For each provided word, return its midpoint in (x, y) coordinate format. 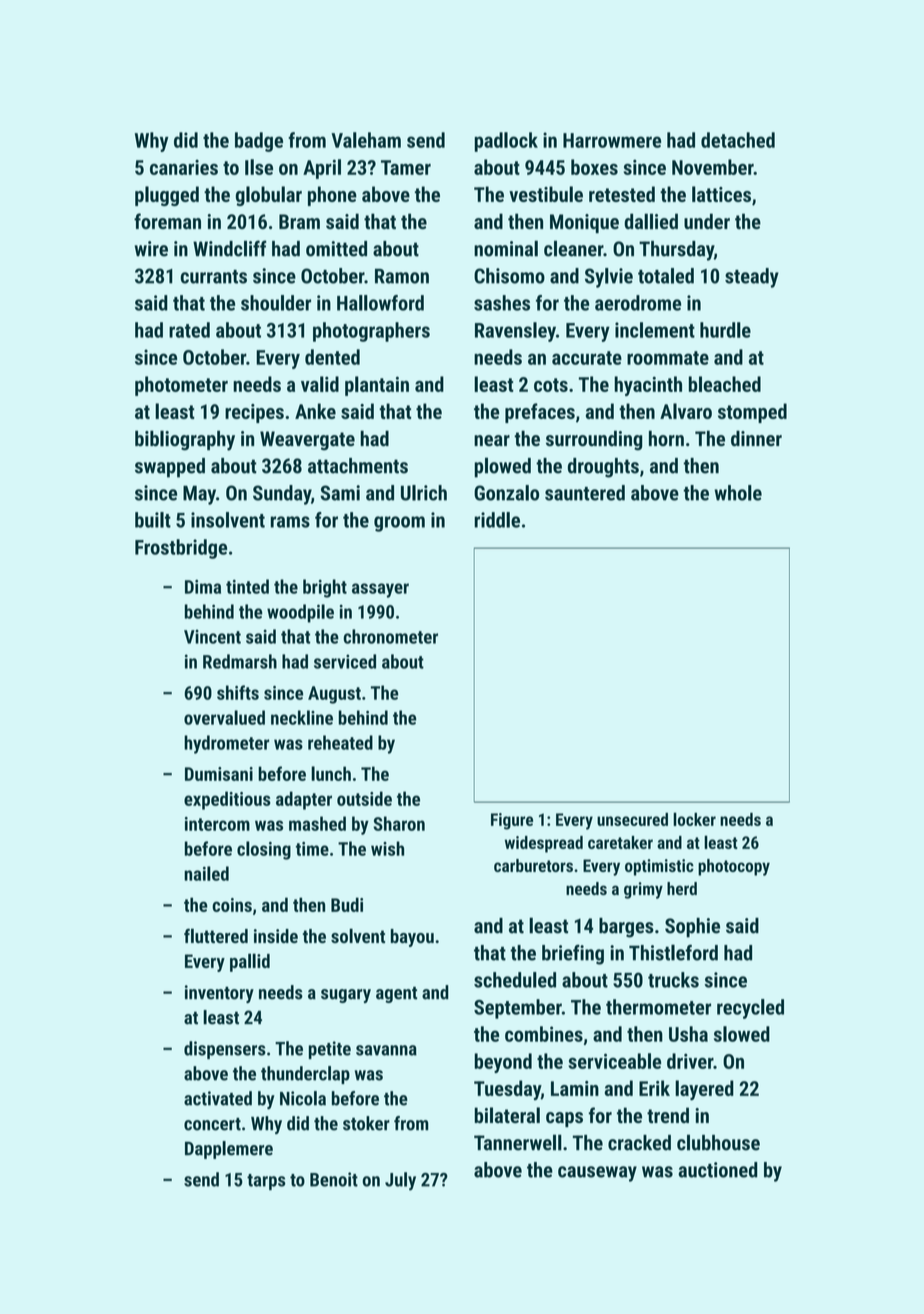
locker (694, 819)
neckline (302, 717)
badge (259, 142)
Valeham (366, 140)
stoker (366, 1123)
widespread (544, 844)
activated (218, 1098)
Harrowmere (612, 140)
